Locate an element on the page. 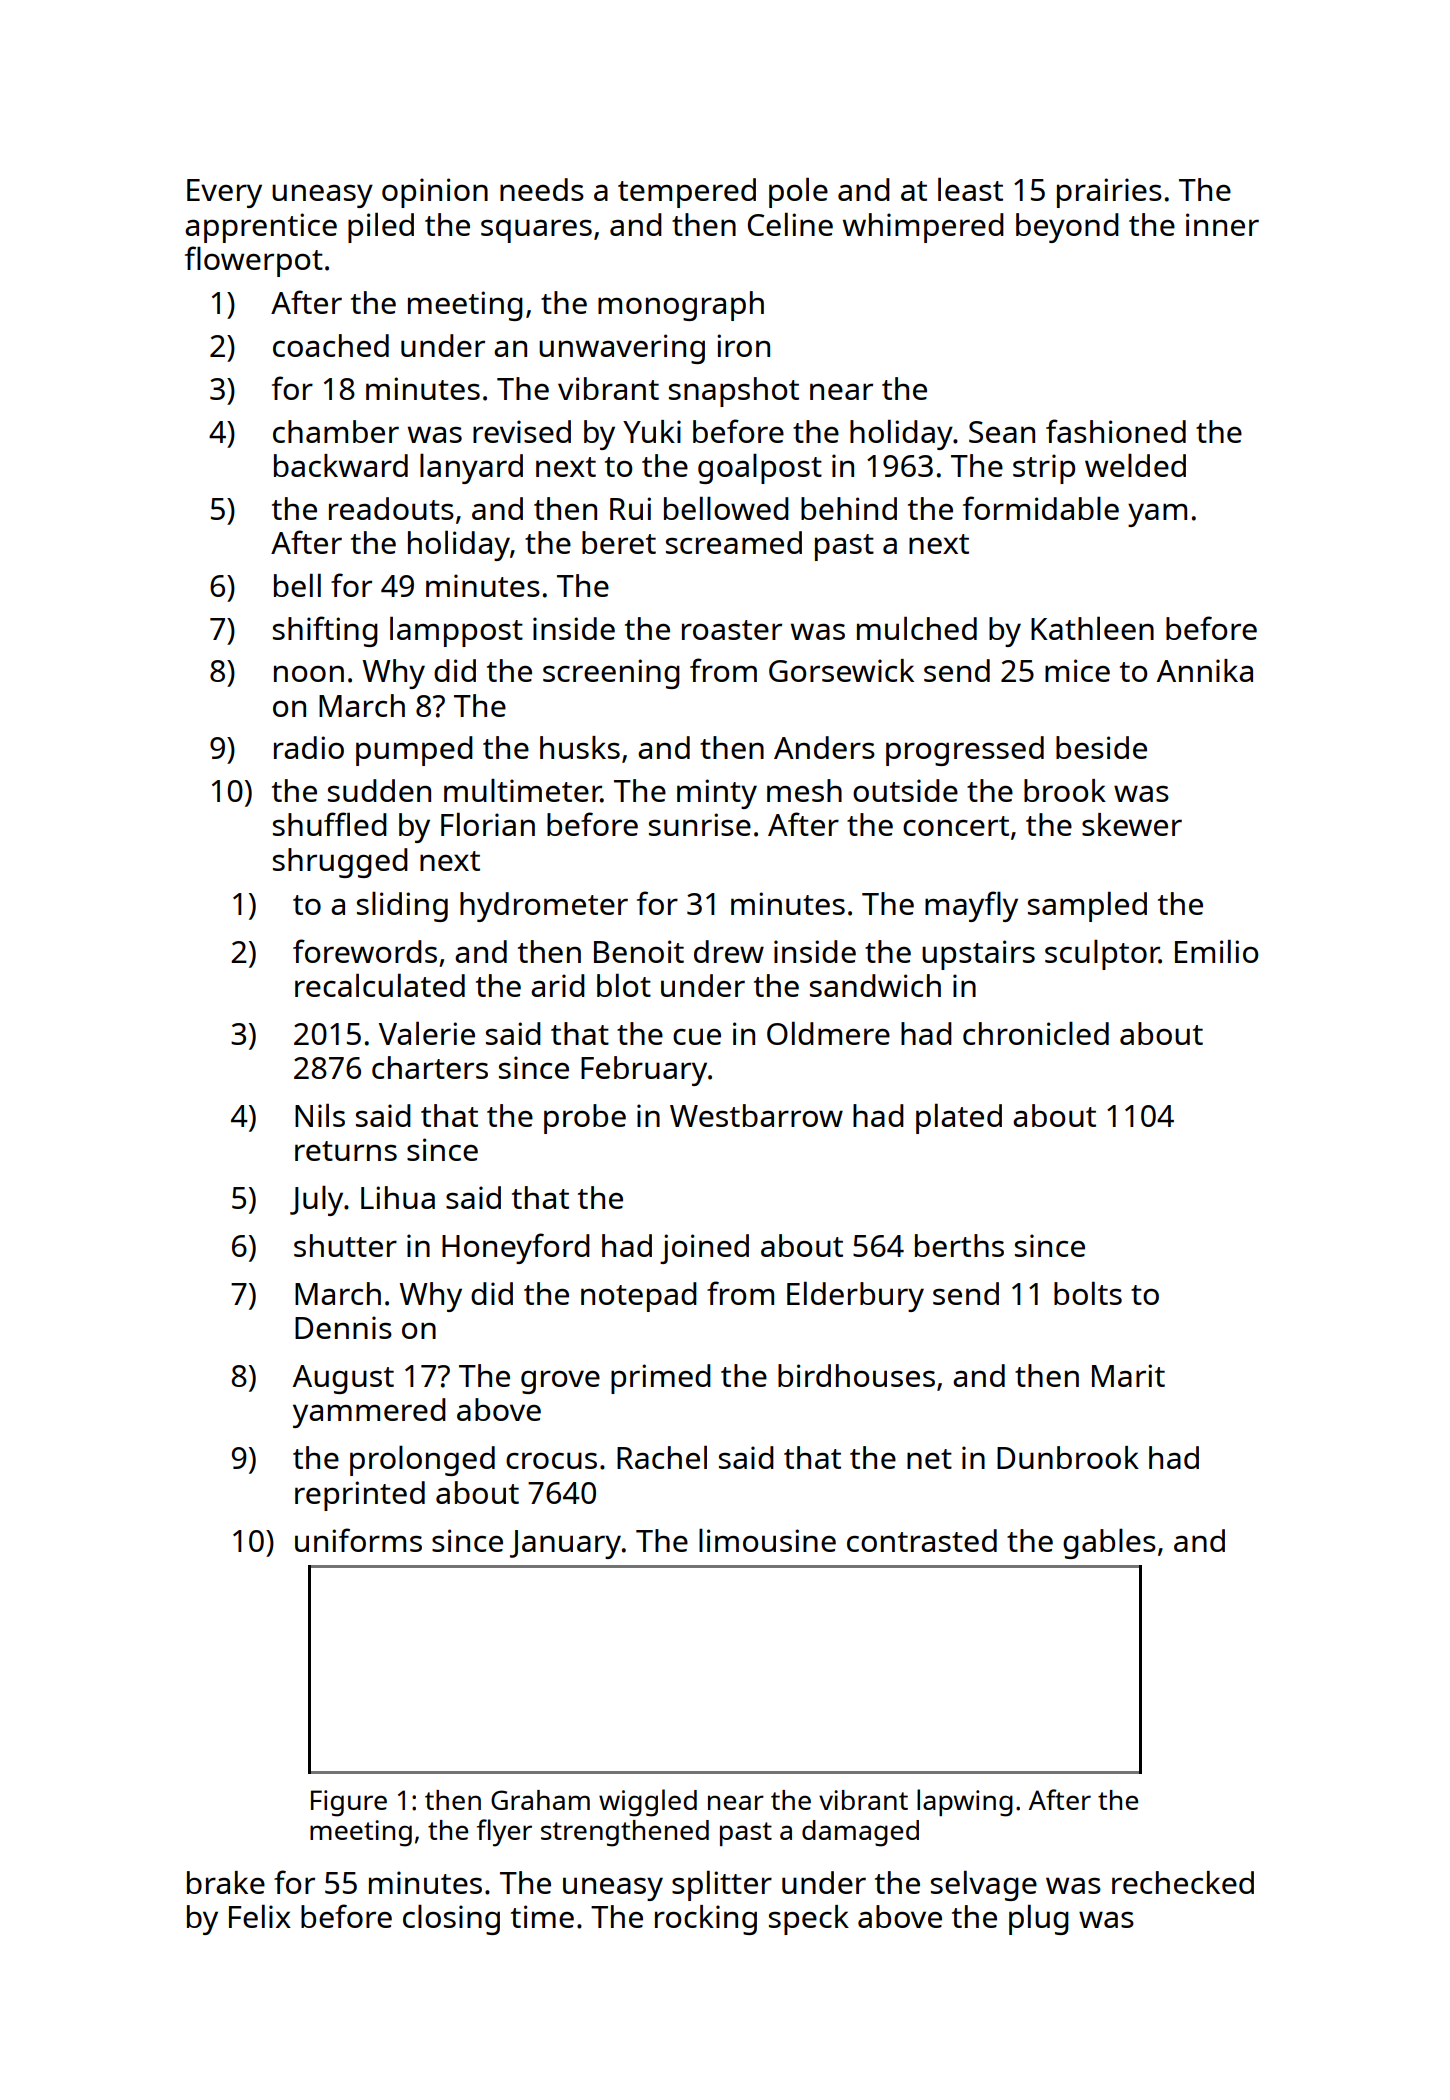 Image resolution: width=1450 pixels, height=2100 pixels. Dennis is located at coordinates (343, 1327).
